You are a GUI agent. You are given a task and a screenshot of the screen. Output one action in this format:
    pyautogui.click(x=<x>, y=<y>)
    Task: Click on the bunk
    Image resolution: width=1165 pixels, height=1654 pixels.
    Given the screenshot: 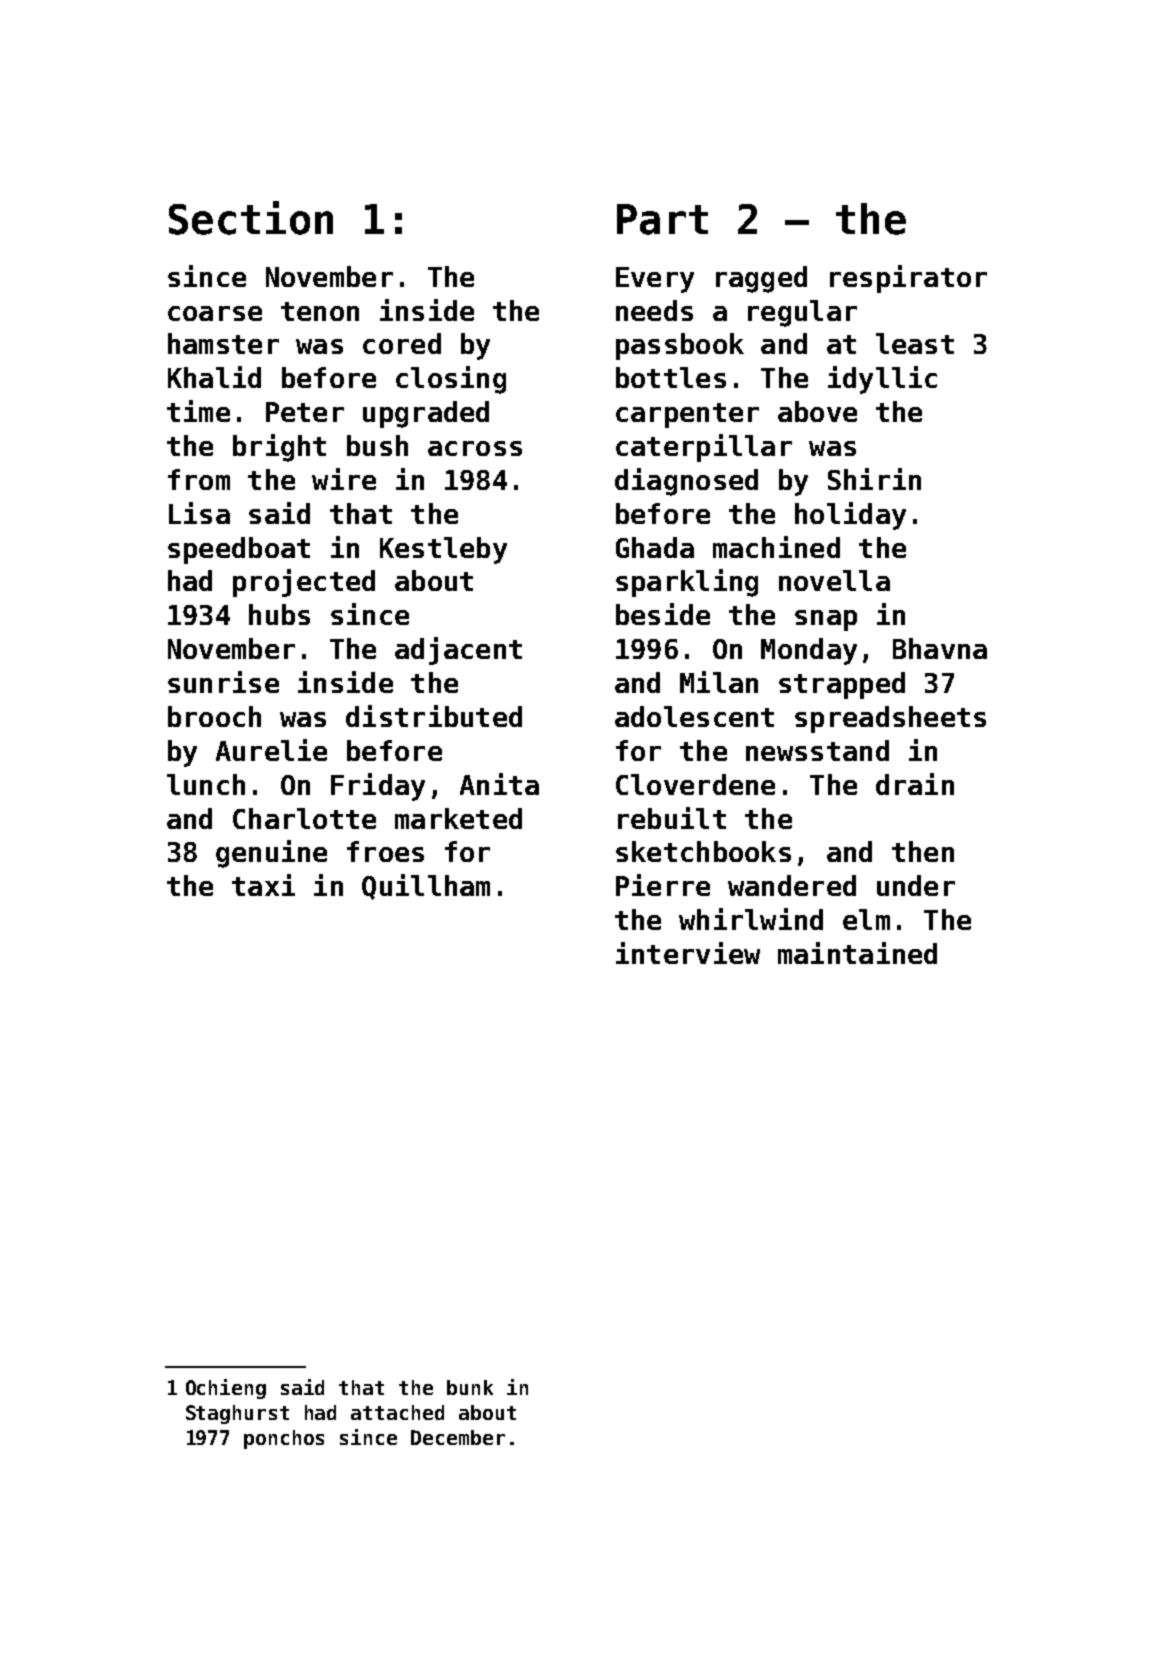 What is the action you would take?
    pyautogui.click(x=470, y=1387)
